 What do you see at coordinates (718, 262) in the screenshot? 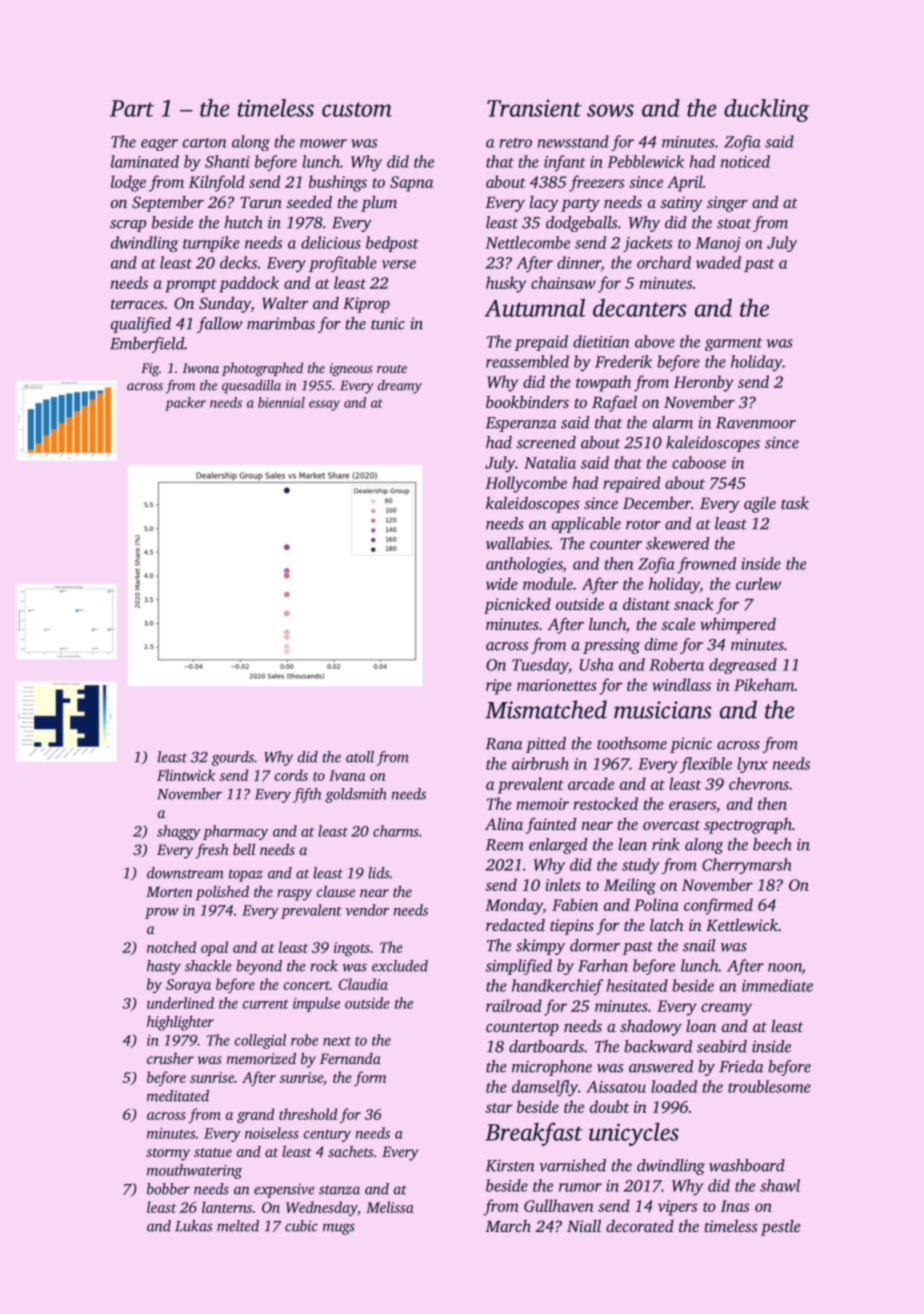
I see `waded` at bounding box center [718, 262].
